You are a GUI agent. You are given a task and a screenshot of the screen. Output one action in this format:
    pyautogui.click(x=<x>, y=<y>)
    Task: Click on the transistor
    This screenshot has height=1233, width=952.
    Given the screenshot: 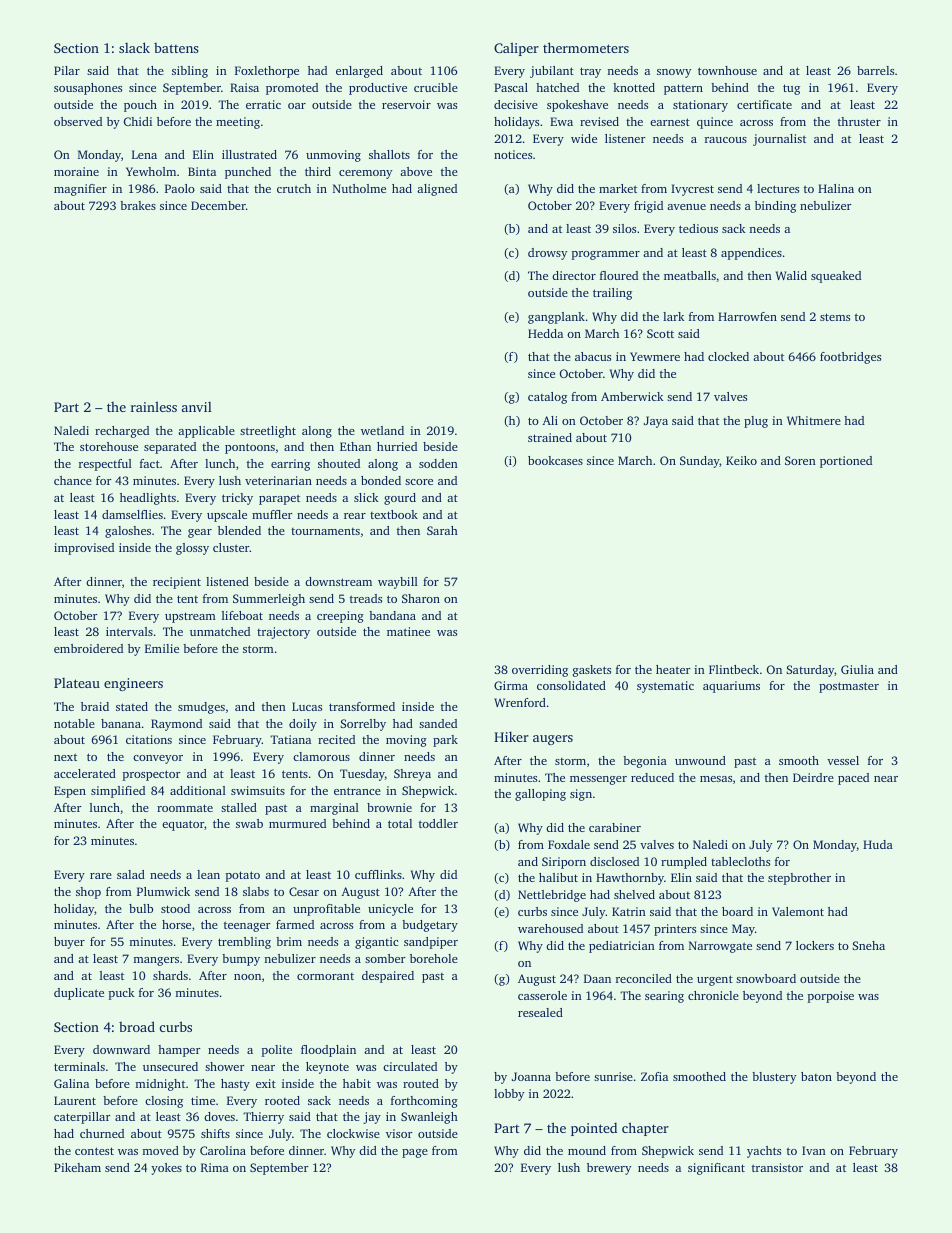 What is the action you would take?
    pyautogui.click(x=777, y=1167)
